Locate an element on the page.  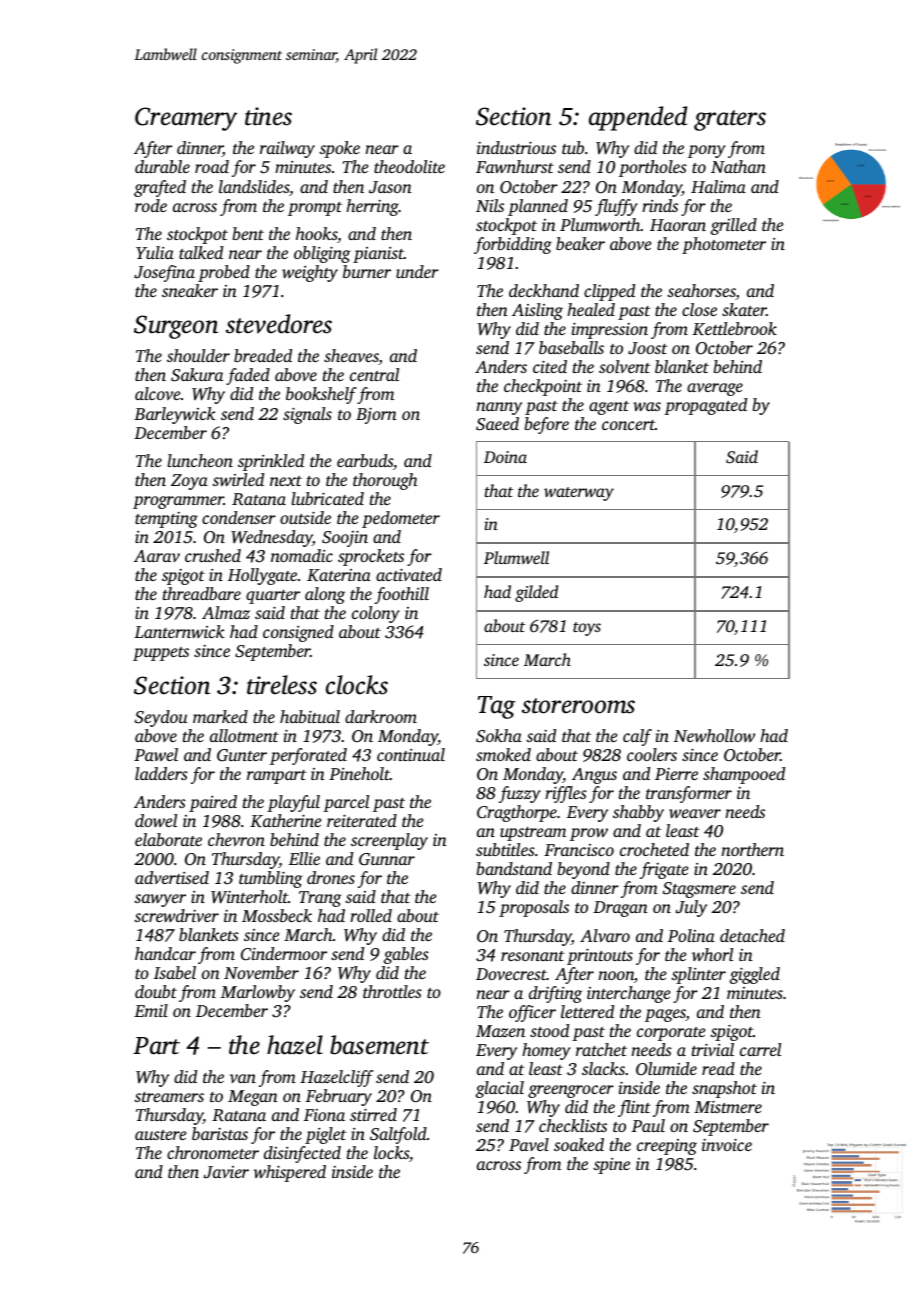
Marlowby is located at coordinates (258, 993).
